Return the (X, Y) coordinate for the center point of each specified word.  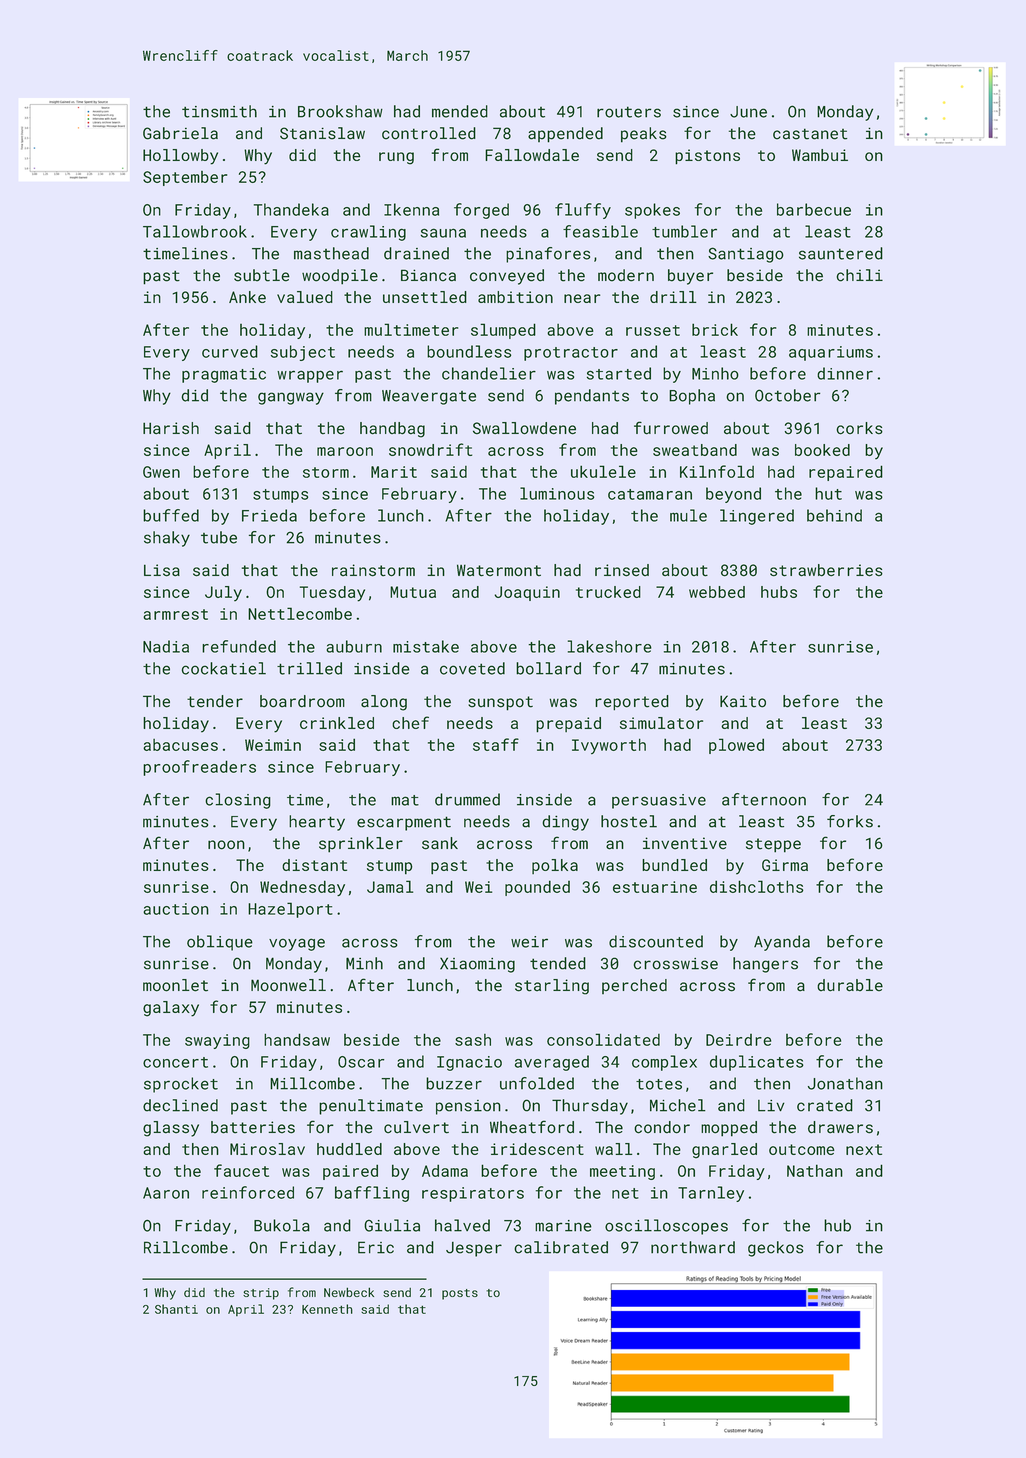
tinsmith (219, 111)
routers (629, 112)
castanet (810, 134)
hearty (317, 823)
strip (261, 1294)
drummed (467, 799)
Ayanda (782, 943)
